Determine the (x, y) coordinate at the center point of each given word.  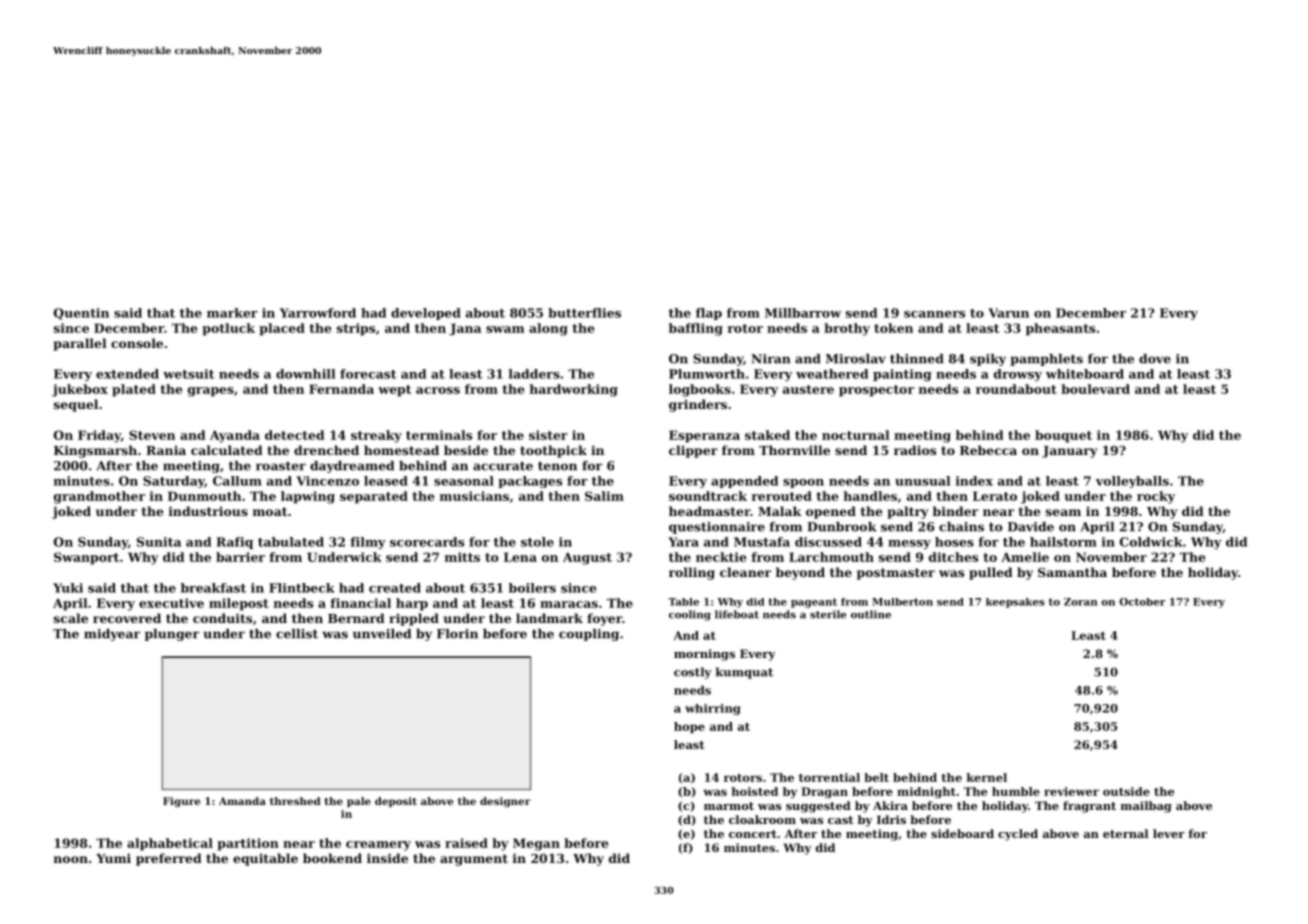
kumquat (744, 673)
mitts (462, 557)
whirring (713, 709)
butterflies (584, 313)
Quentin (81, 314)
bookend (332, 858)
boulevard (1095, 389)
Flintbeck (302, 588)
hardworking (573, 390)
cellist (297, 634)
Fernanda (341, 389)
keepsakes (1015, 603)
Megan (536, 844)
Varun (1008, 313)
